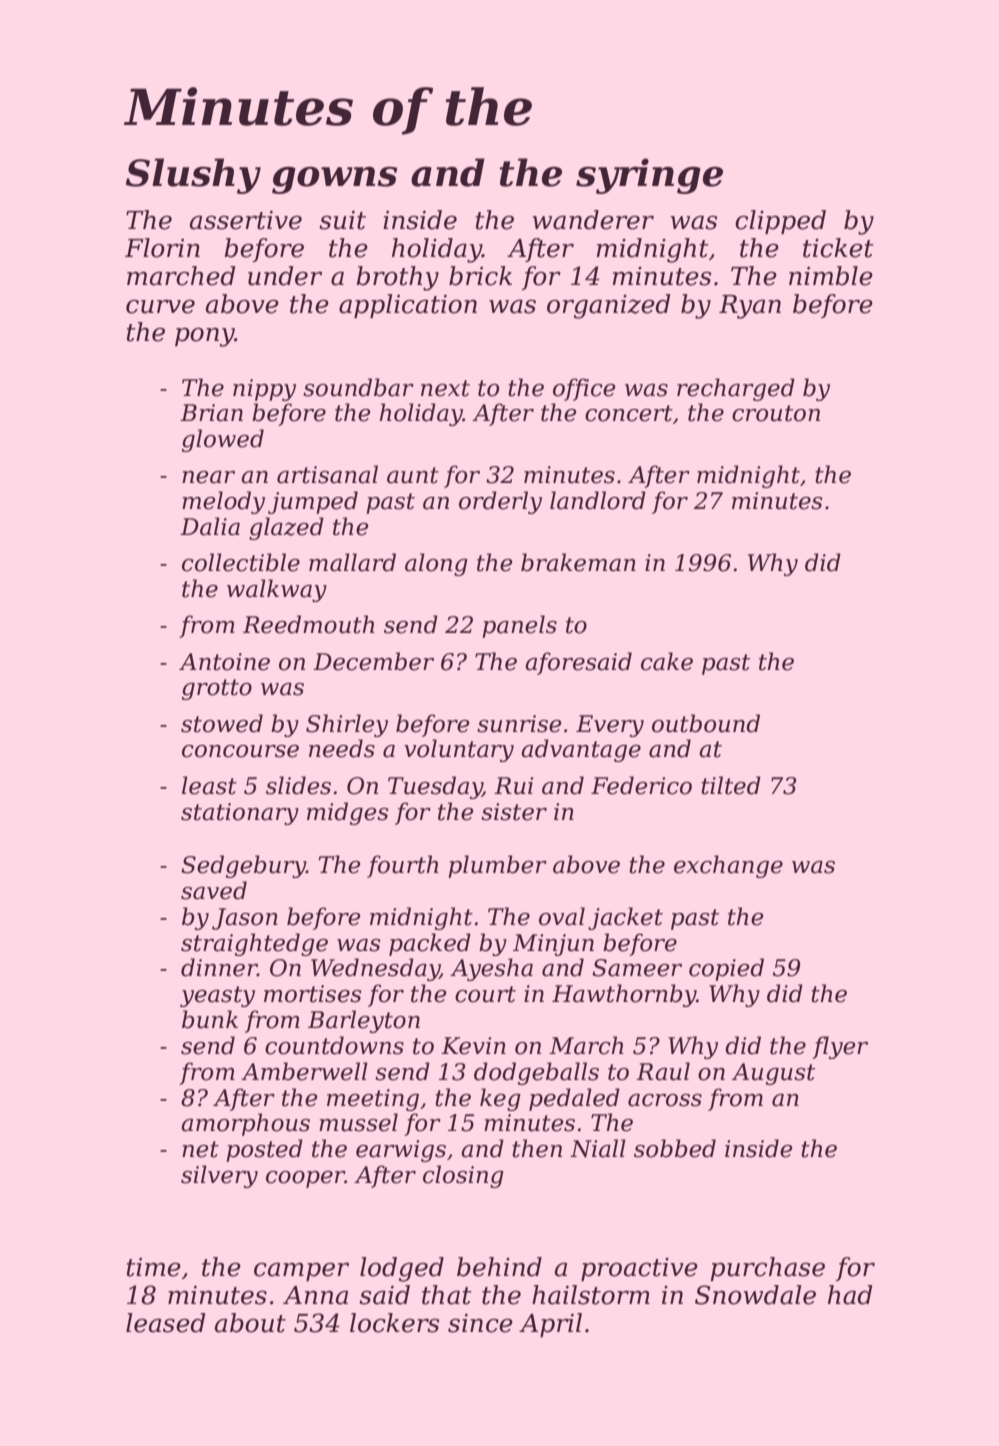 Image resolution: width=999 pixels, height=1446 pixels. Describe the element at coordinates (214, 890) in the image. I see `saved` at that location.
